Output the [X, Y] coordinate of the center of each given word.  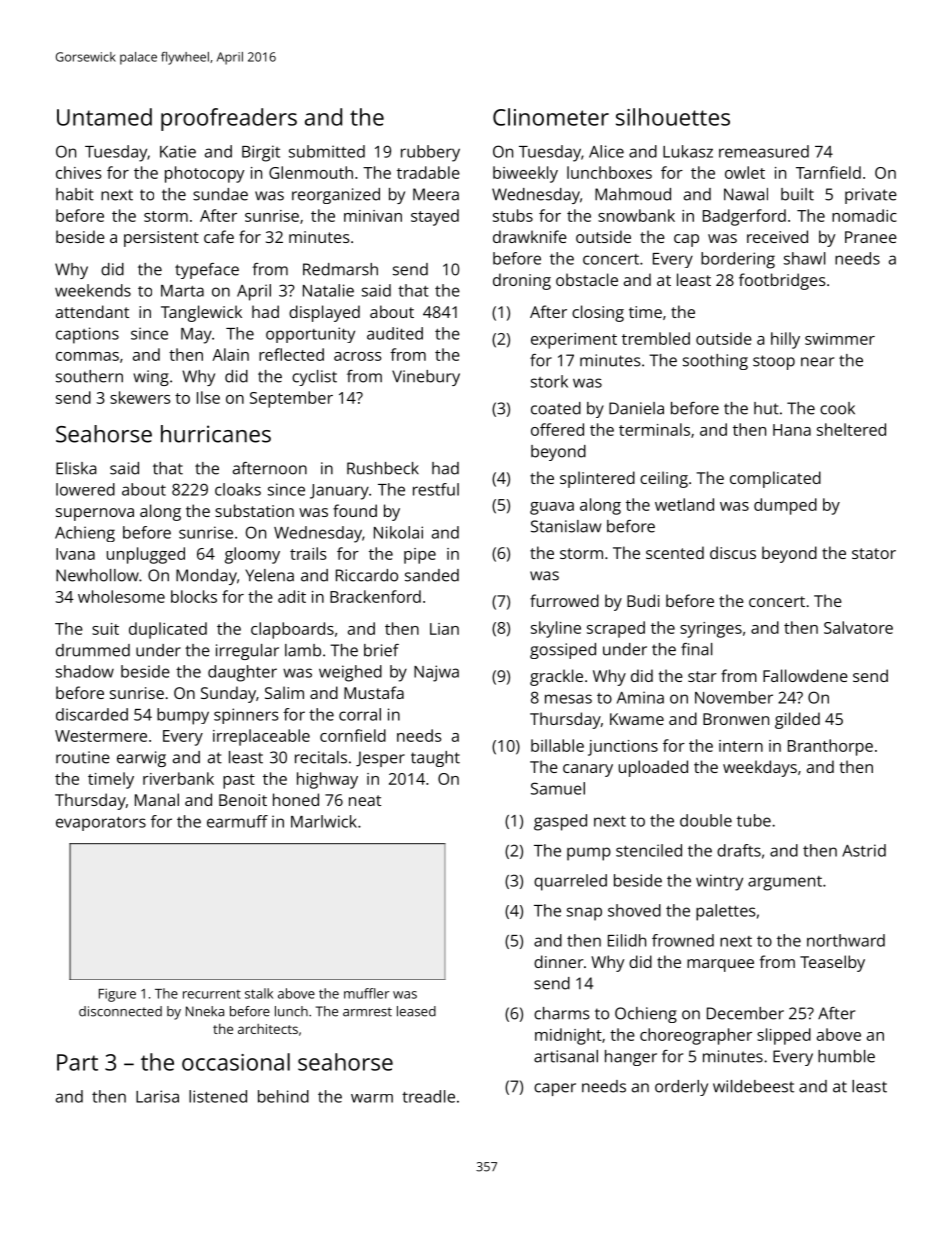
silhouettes [673, 117]
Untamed [104, 117]
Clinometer [551, 117]
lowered [85, 489]
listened [218, 1096]
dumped [785, 506]
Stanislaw [566, 526]
